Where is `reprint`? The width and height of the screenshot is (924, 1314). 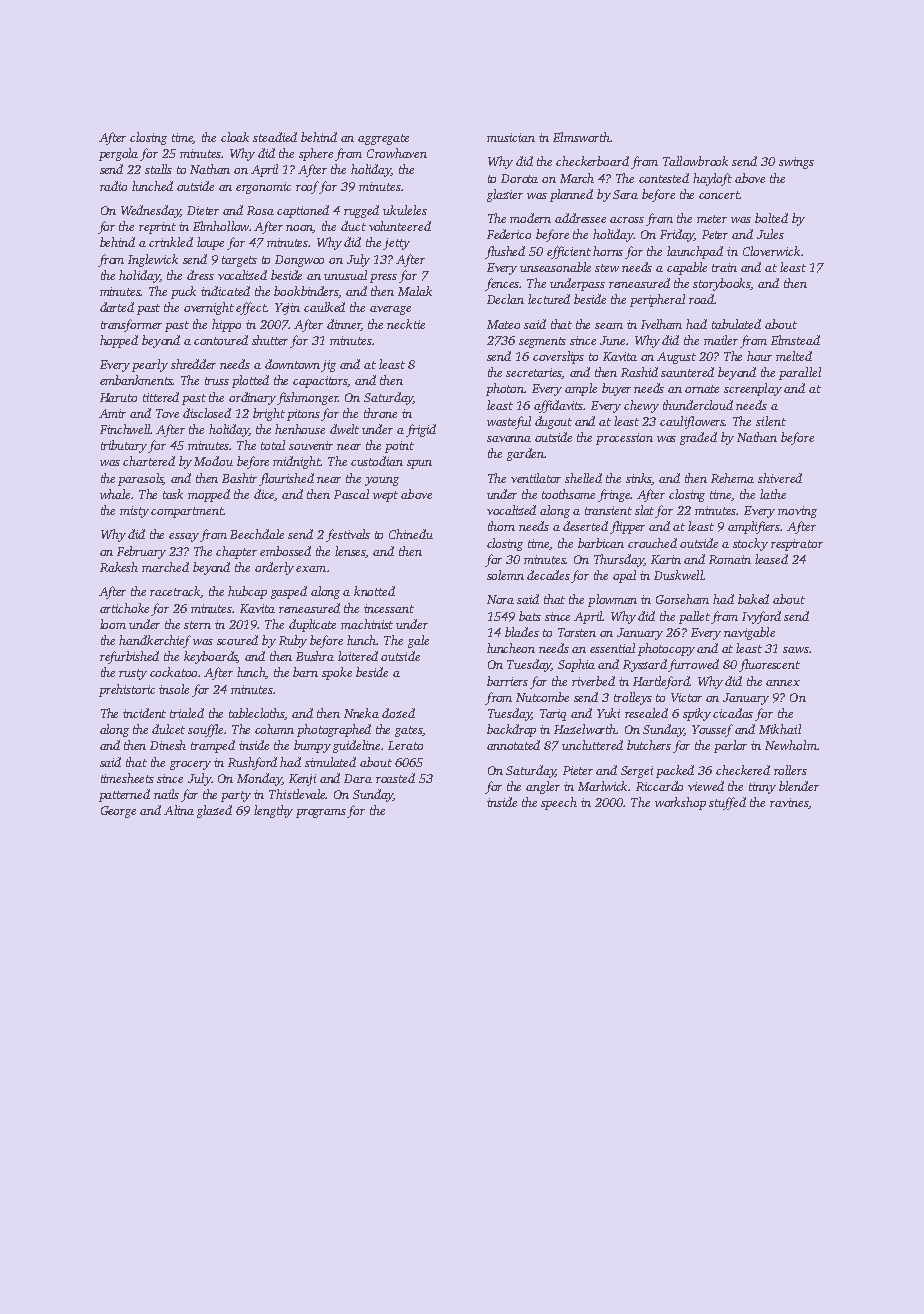
reprint is located at coordinates (157, 228).
